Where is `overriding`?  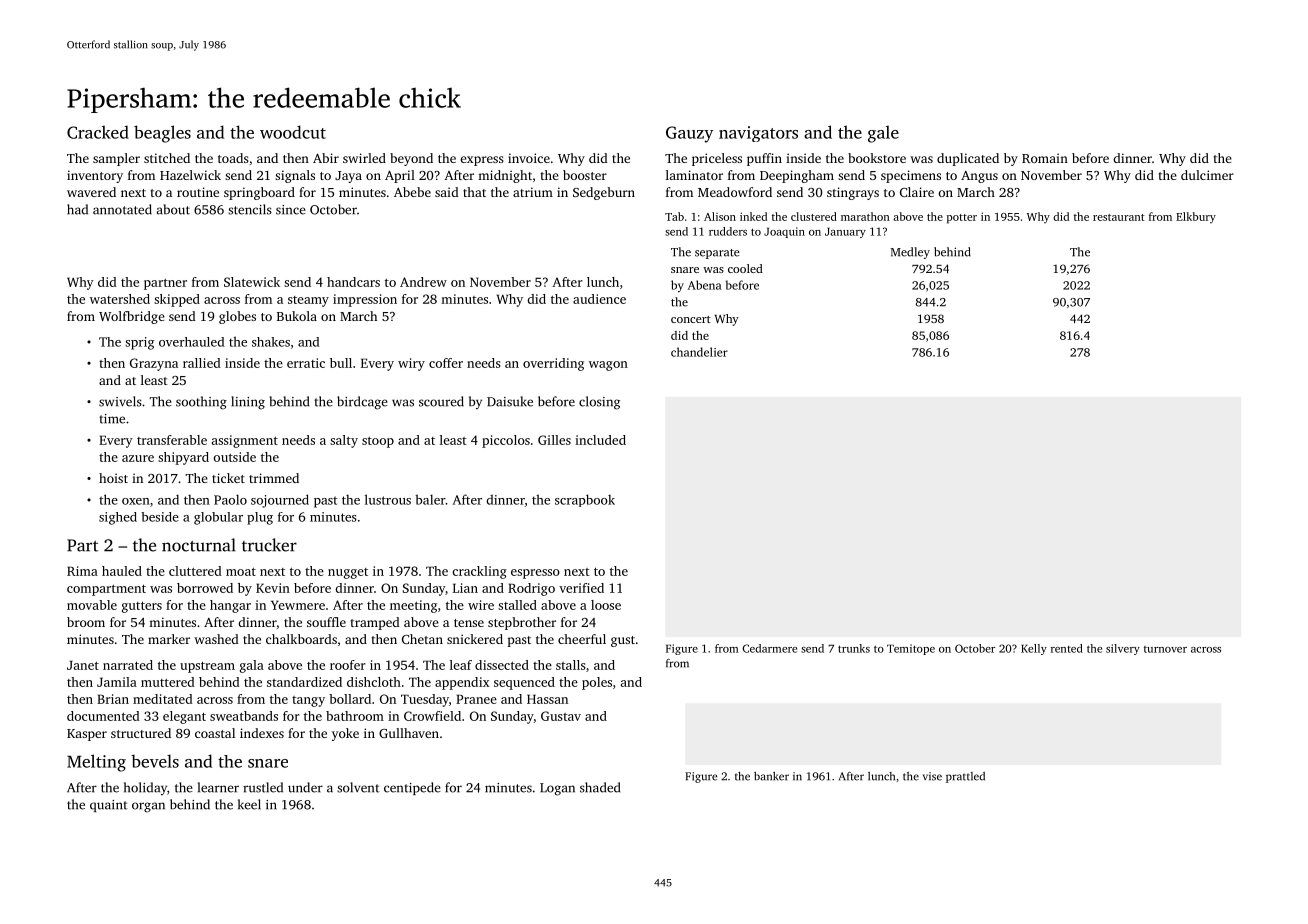
overriding is located at coordinates (553, 364).
